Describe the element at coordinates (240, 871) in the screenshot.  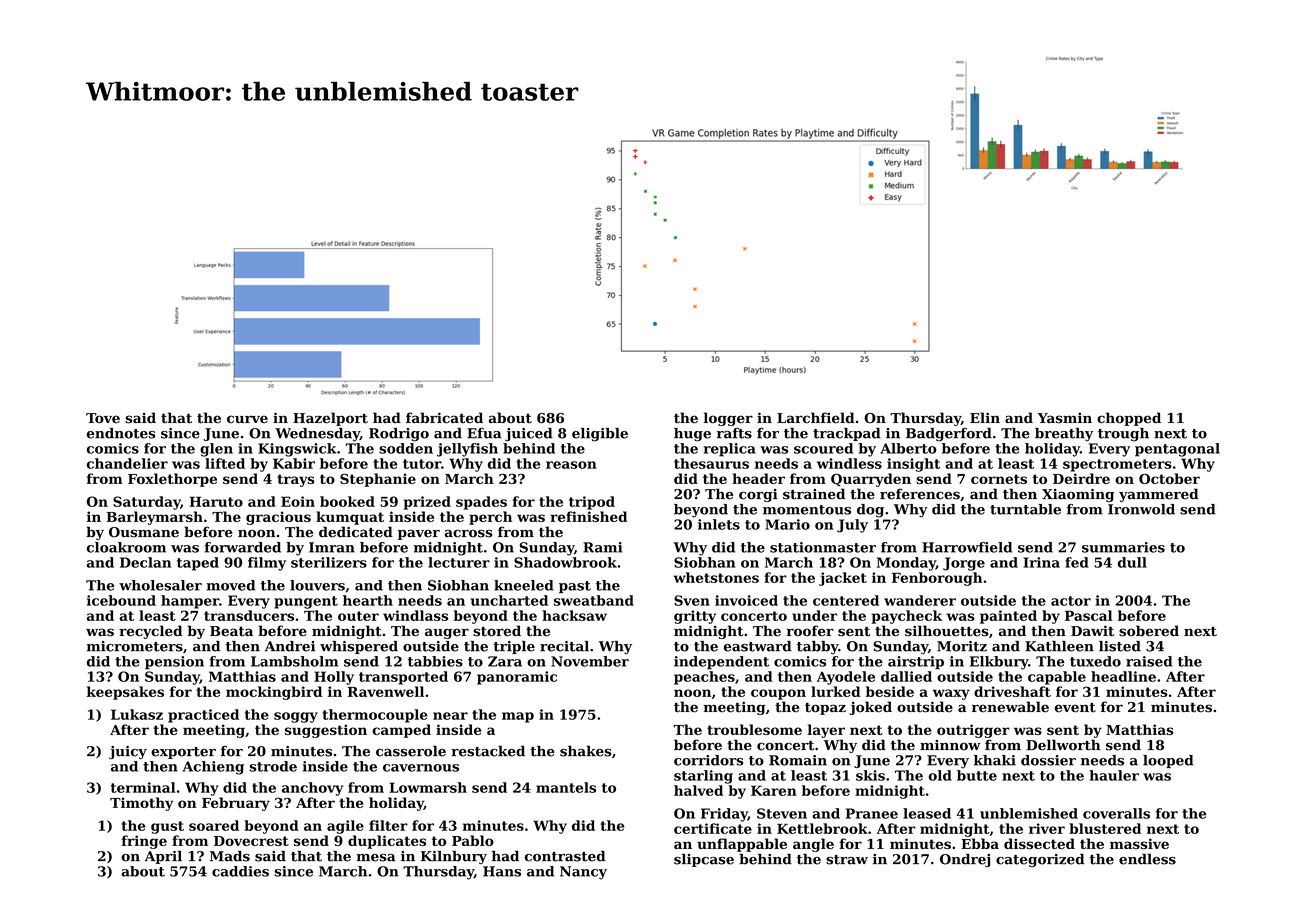
I see `caddies` at that location.
